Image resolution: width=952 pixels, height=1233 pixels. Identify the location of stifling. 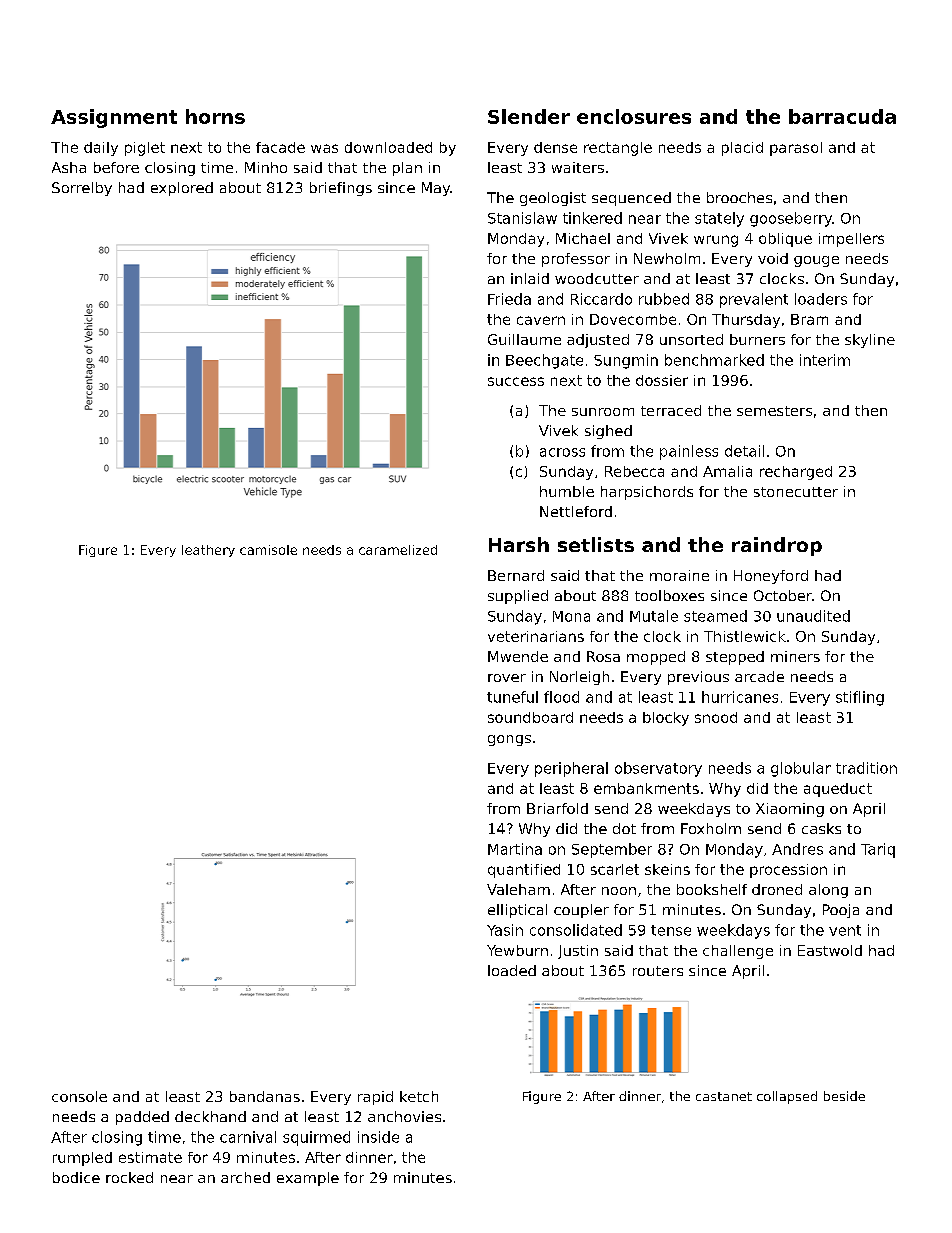
(860, 698).
